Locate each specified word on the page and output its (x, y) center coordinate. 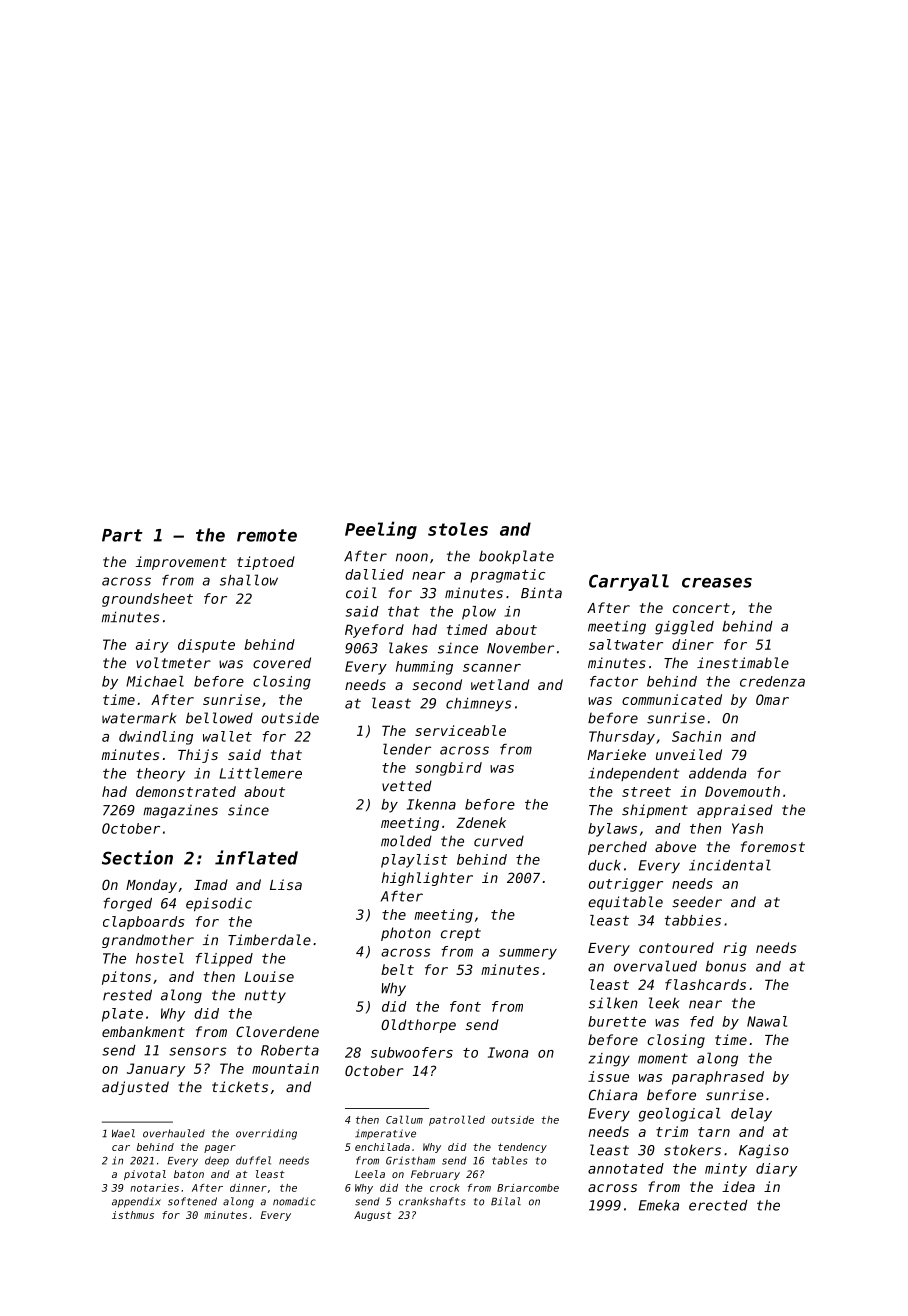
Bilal (506, 1201)
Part (122, 535)
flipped (224, 960)
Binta (541, 593)
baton (189, 1174)
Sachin (696, 736)
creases (717, 583)
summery (528, 954)
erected (718, 1205)
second (437, 684)
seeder (697, 902)
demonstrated (186, 791)
